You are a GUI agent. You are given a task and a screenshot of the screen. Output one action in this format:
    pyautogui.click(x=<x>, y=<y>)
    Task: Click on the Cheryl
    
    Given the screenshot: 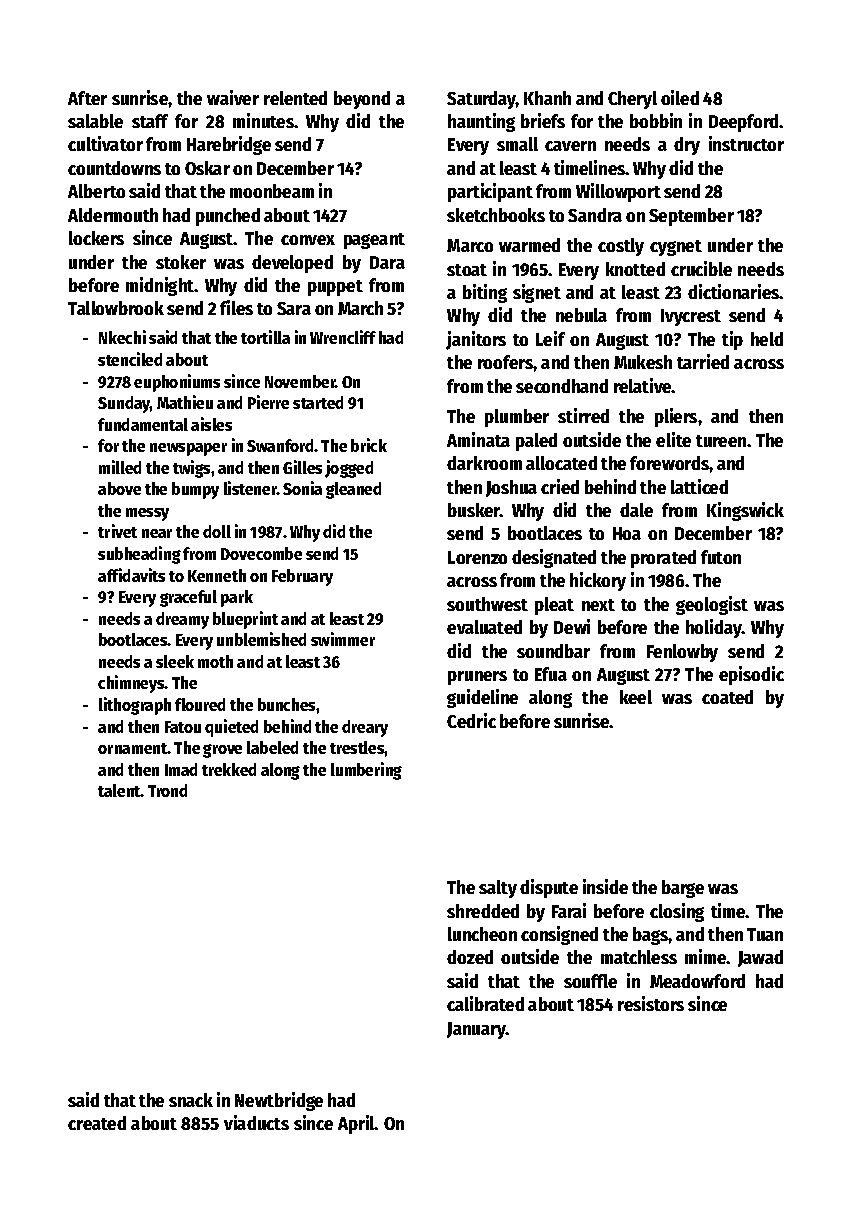 What is the action you would take?
    pyautogui.click(x=632, y=100)
